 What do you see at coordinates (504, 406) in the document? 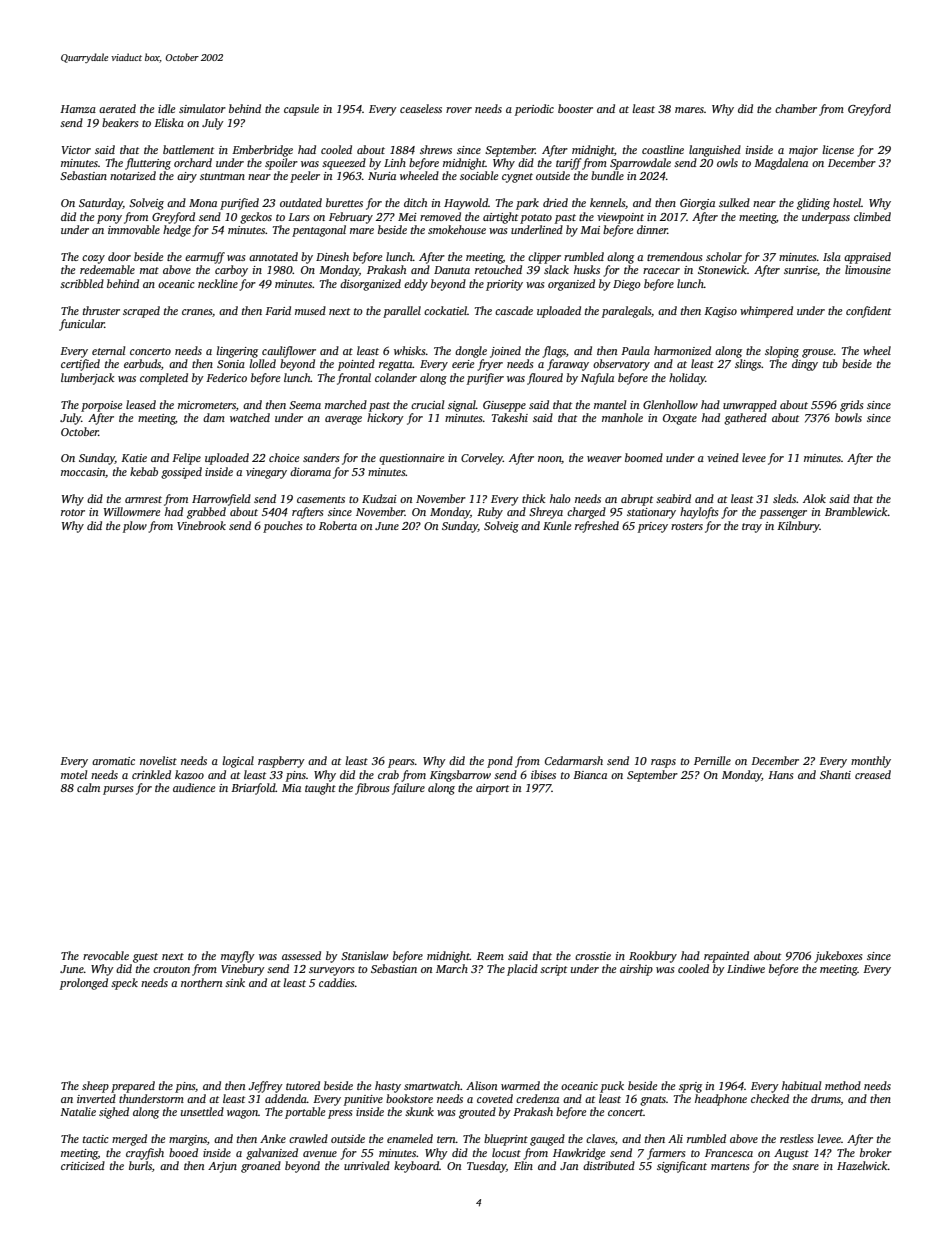
I see `Giuseppe` at bounding box center [504, 406].
